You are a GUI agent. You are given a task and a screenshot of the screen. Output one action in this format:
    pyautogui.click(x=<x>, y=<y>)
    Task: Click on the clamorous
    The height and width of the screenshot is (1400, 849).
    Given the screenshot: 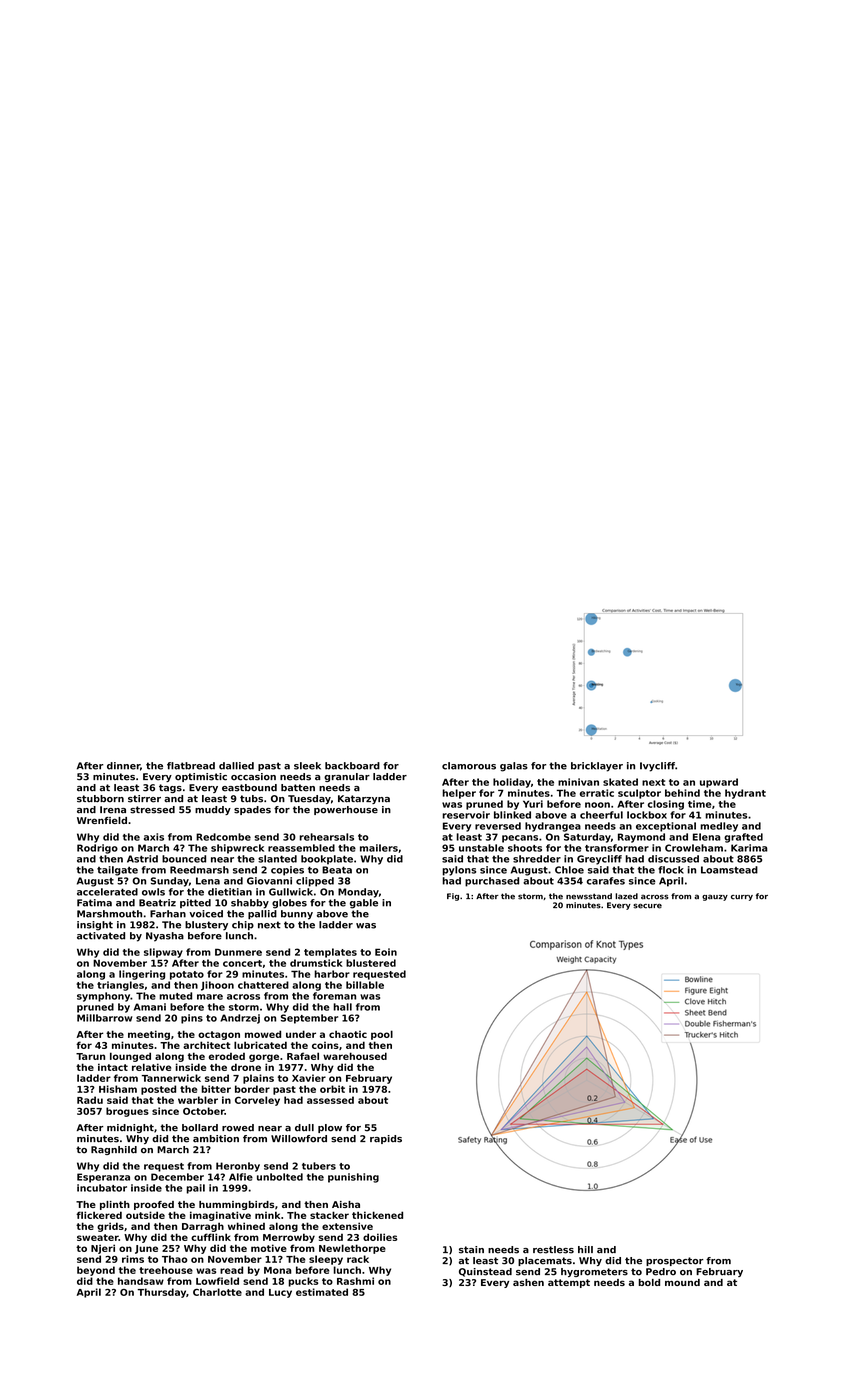 What is the action you would take?
    pyautogui.click(x=469, y=766)
